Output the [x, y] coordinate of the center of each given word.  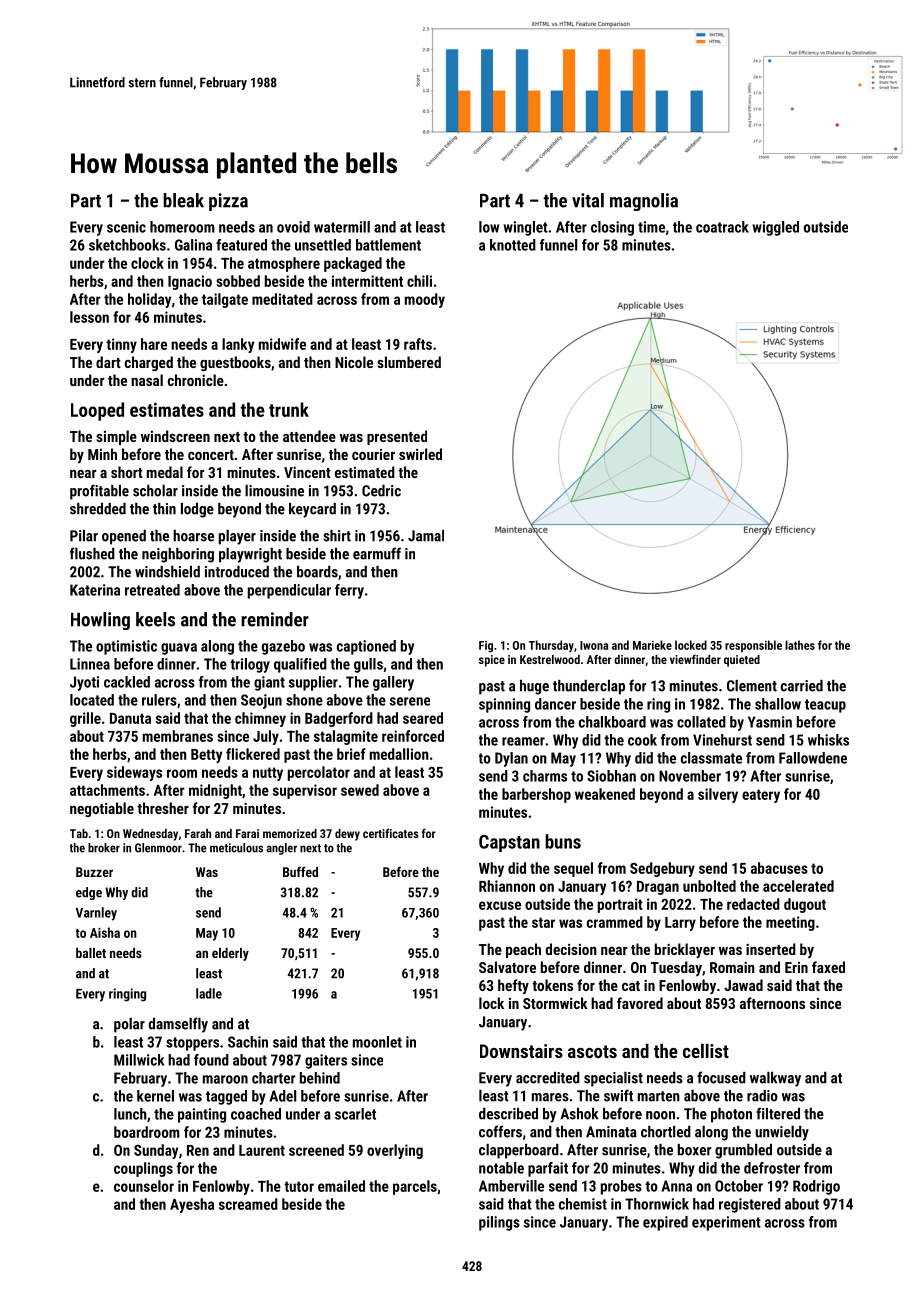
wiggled [775, 228]
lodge [197, 510]
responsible [753, 646]
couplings [143, 1169]
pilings [499, 1223]
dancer [555, 704]
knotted [513, 245]
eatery [761, 796]
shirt [337, 536]
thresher [163, 808]
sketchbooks [127, 245]
